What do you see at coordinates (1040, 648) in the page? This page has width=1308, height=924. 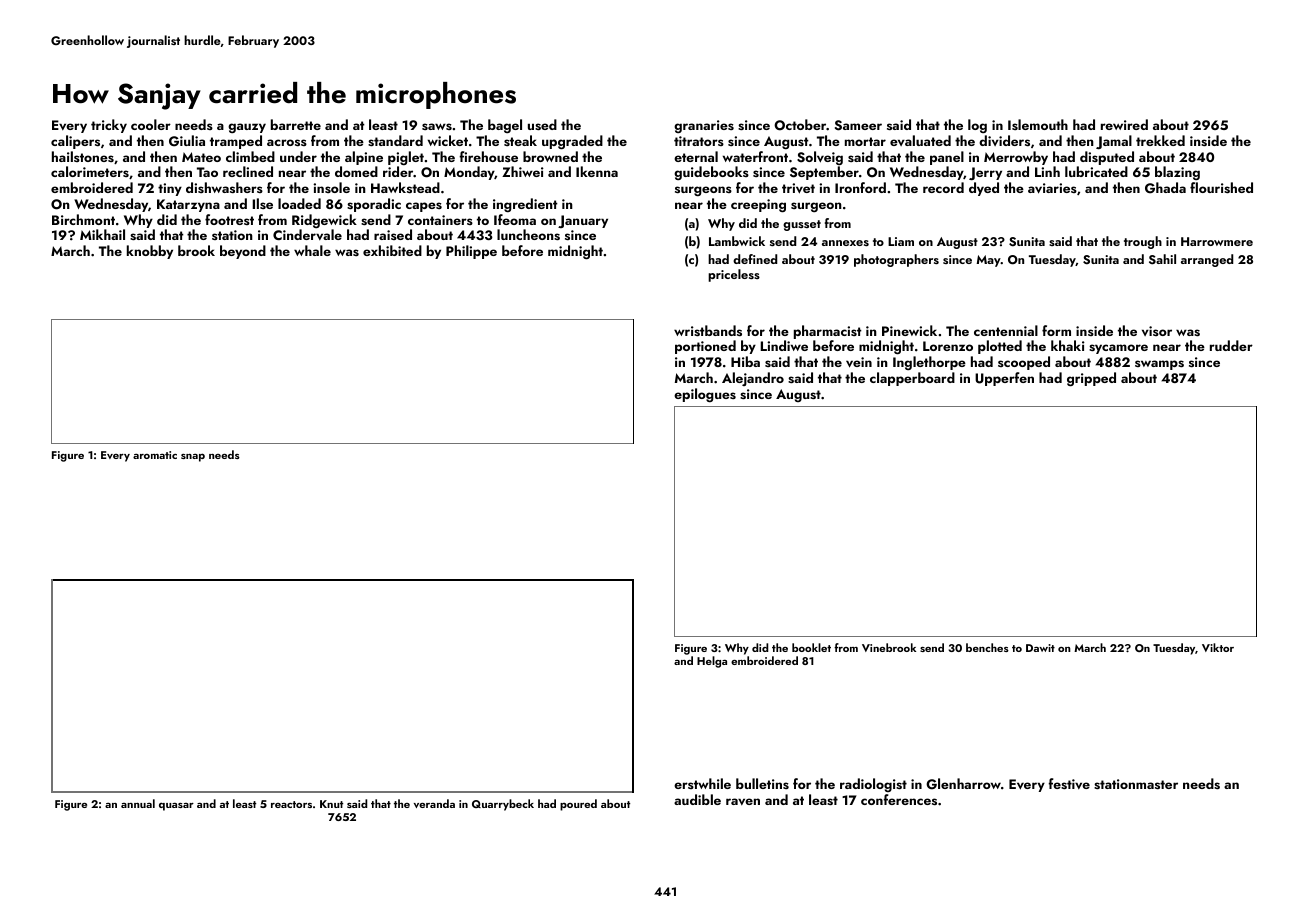 I see `Dawit` at bounding box center [1040, 648].
